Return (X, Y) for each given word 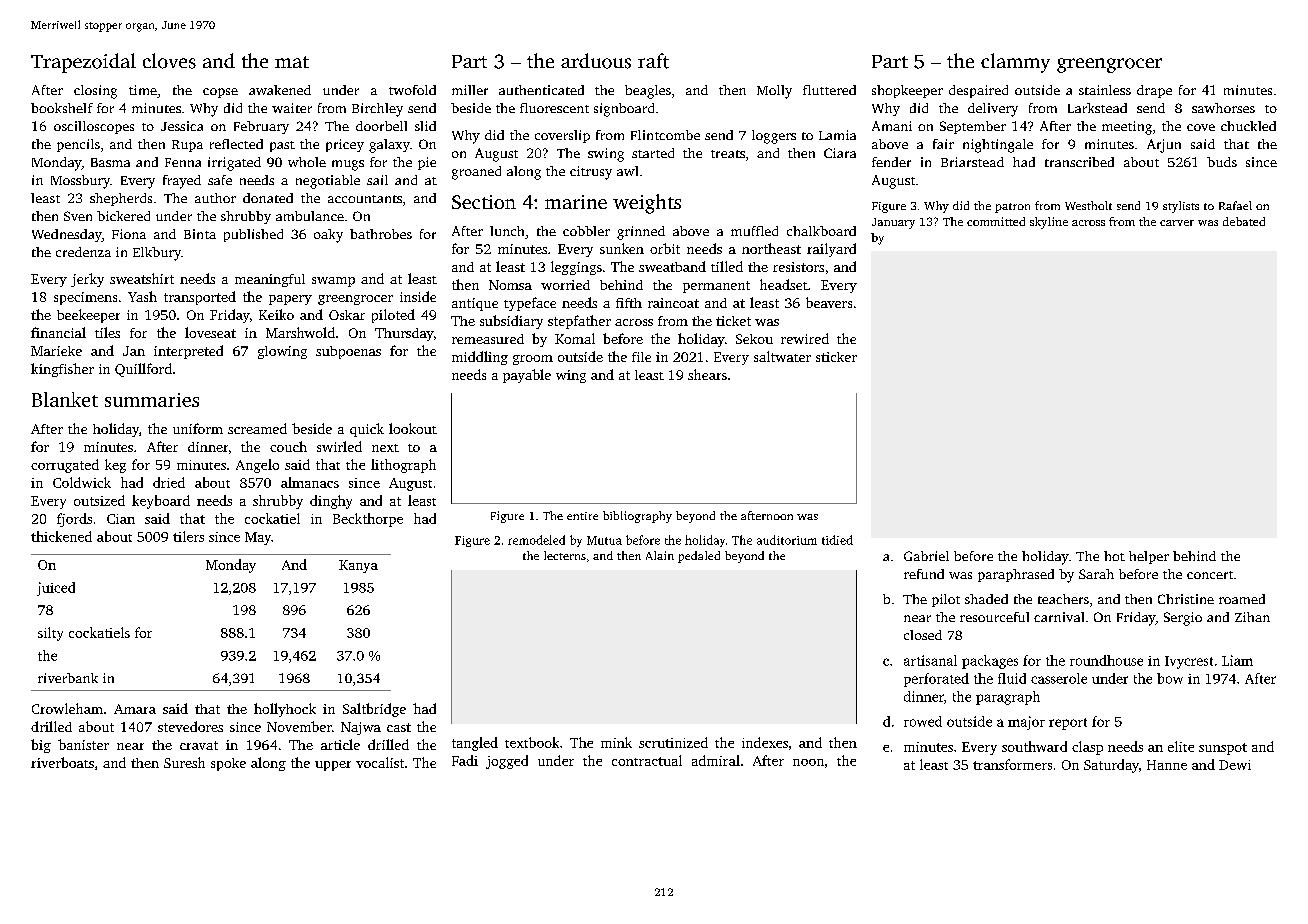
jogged (507, 762)
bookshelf (62, 108)
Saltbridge (374, 710)
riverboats (62, 762)
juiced (56, 589)
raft (653, 61)
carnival (1059, 617)
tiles (107, 332)
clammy (1015, 63)
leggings (576, 268)
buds (1222, 162)
